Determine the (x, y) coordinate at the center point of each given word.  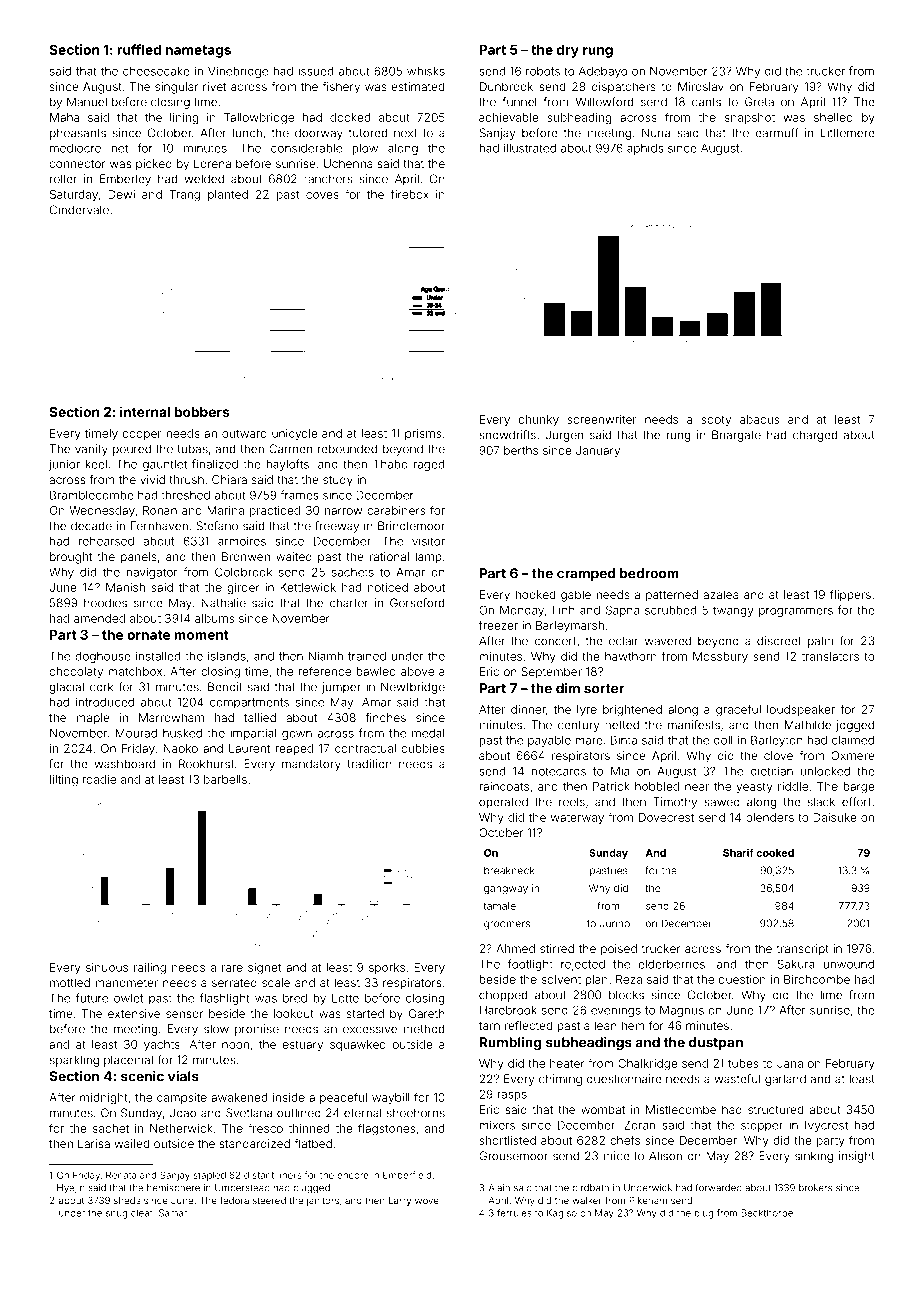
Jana (790, 1063)
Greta (759, 102)
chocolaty (76, 672)
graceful (738, 710)
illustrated (530, 148)
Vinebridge (238, 72)
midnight (104, 1099)
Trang (184, 196)
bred (295, 998)
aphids (645, 149)
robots (543, 71)
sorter (604, 689)
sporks (387, 968)
